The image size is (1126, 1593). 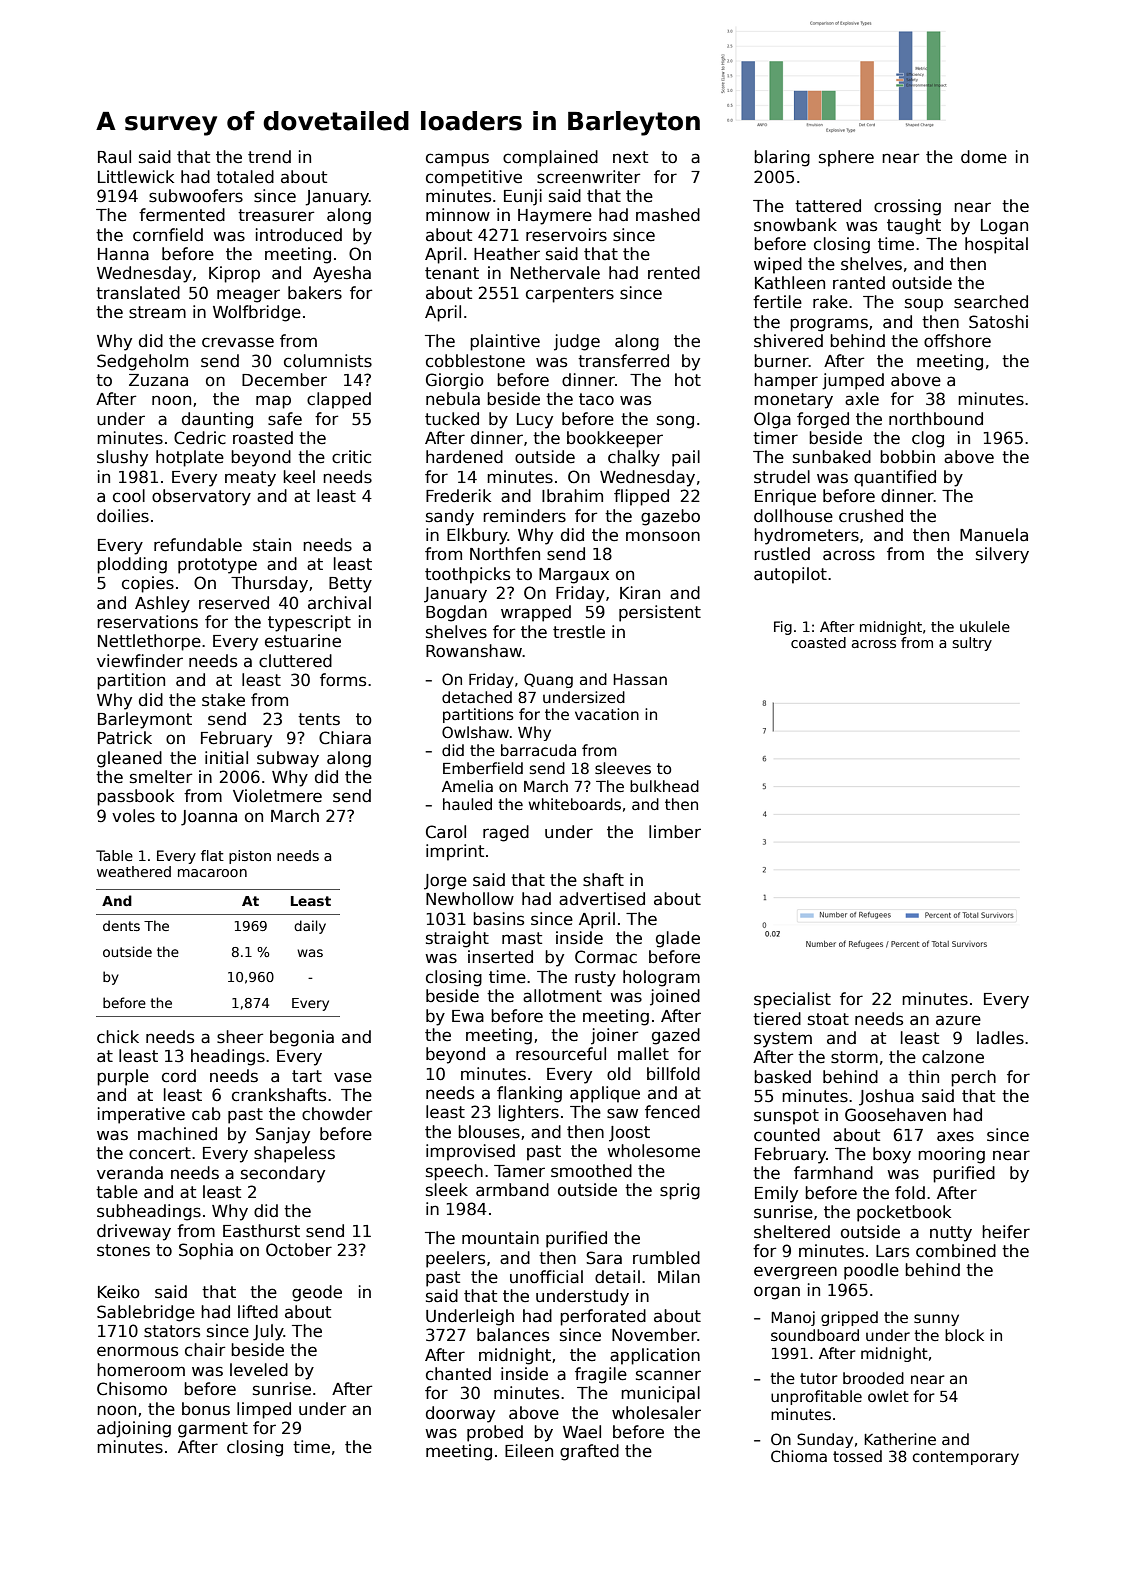 What do you see at coordinates (132, 565) in the screenshot?
I see `plodding` at bounding box center [132, 565].
